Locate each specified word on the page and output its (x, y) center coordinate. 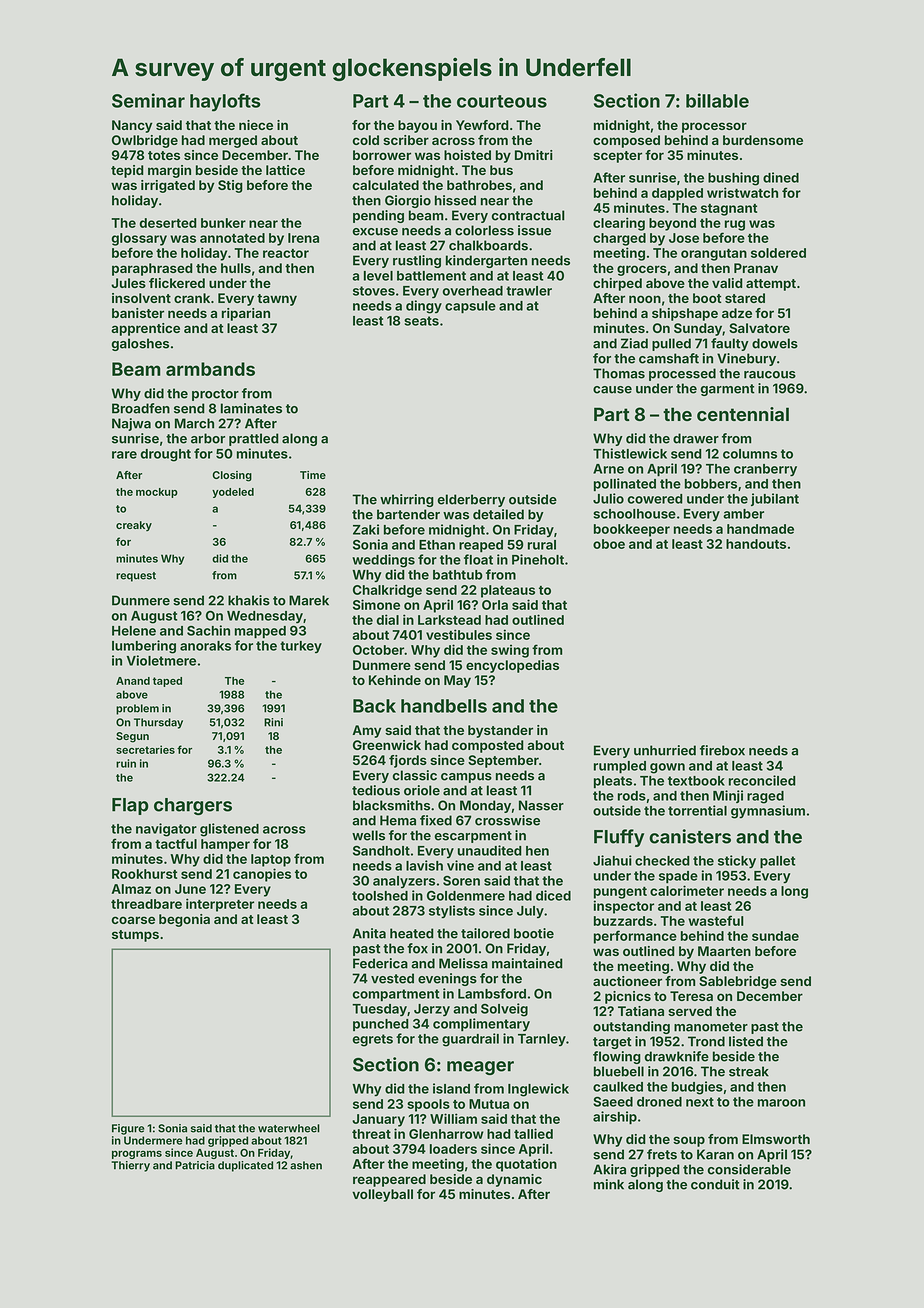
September (503, 761)
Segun (132, 737)
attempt (771, 285)
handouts (756, 544)
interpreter (220, 905)
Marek (309, 600)
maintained (527, 963)
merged (233, 141)
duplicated (245, 1166)
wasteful (716, 920)
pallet (777, 862)
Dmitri (534, 155)
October (379, 650)
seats (421, 321)
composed (626, 141)
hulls (236, 268)
